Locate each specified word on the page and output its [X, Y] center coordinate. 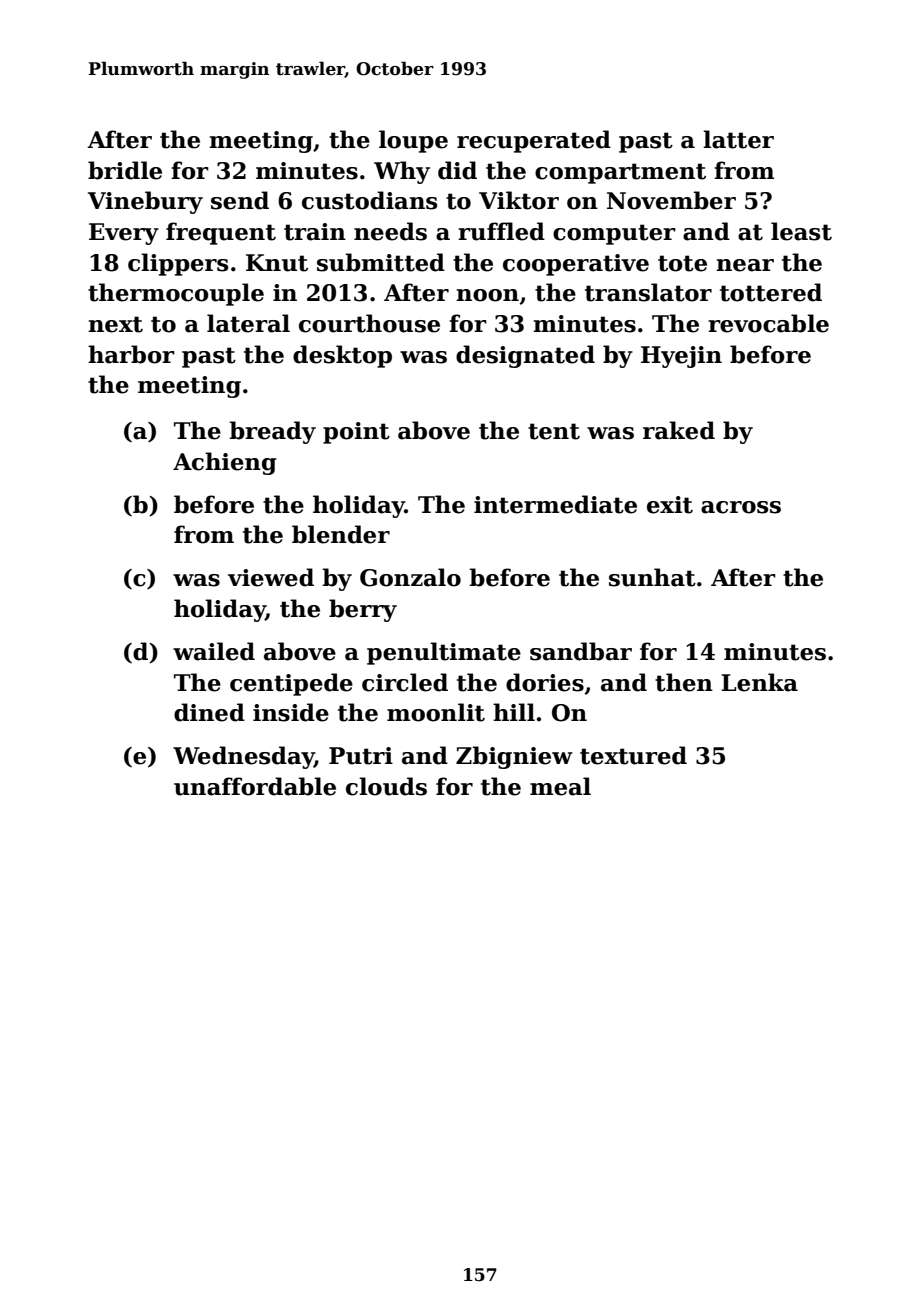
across [741, 507]
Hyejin [681, 357]
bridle [125, 170]
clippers [178, 264]
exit [670, 505]
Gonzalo [410, 577]
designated [525, 356]
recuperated [534, 141]
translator [648, 292]
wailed [214, 651]
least [801, 231]
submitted [381, 262]
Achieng [225, 463]
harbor [131, 354]
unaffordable [255, 786]
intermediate [555, 504]
